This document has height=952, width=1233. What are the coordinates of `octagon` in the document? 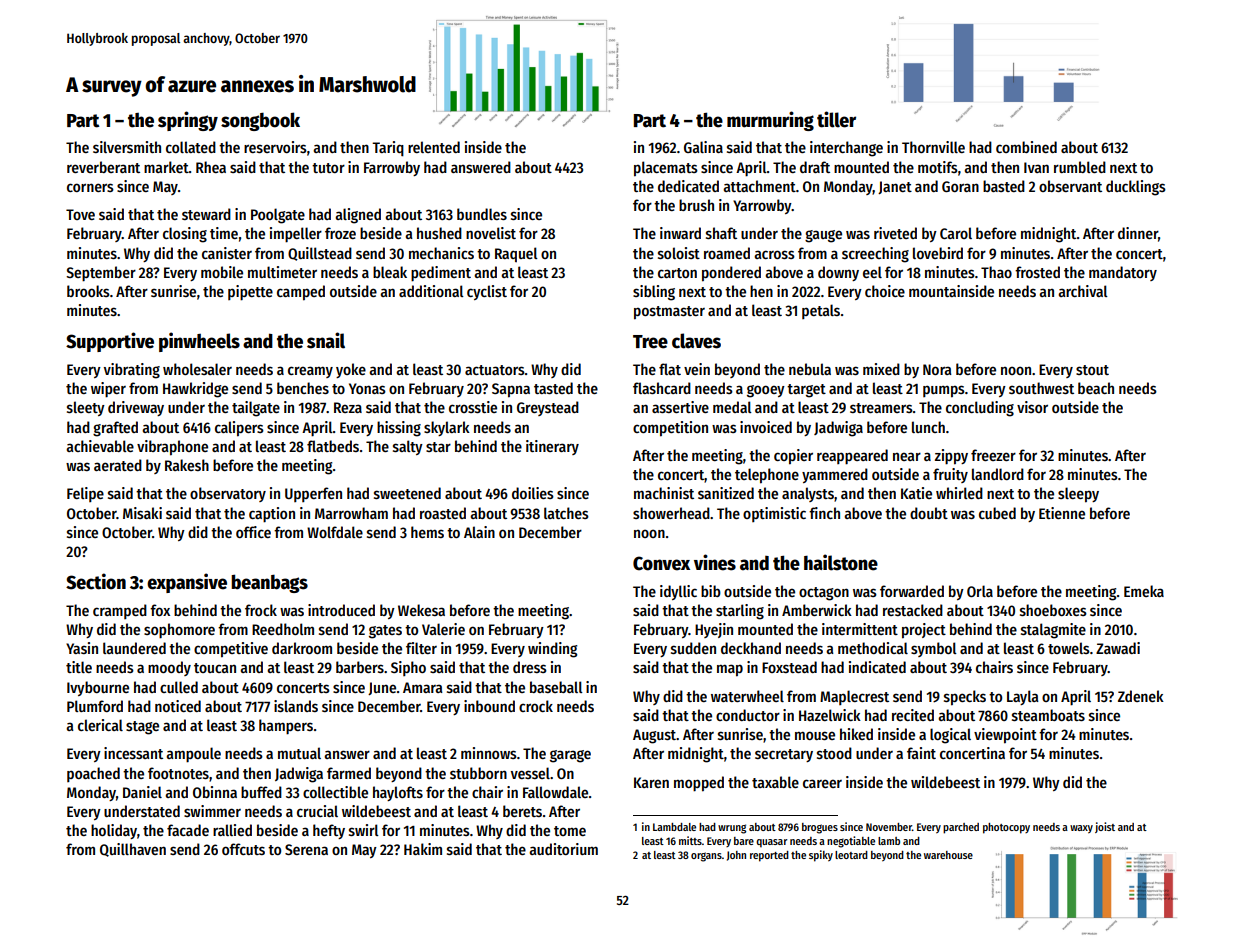 It's located at (824, 594).
